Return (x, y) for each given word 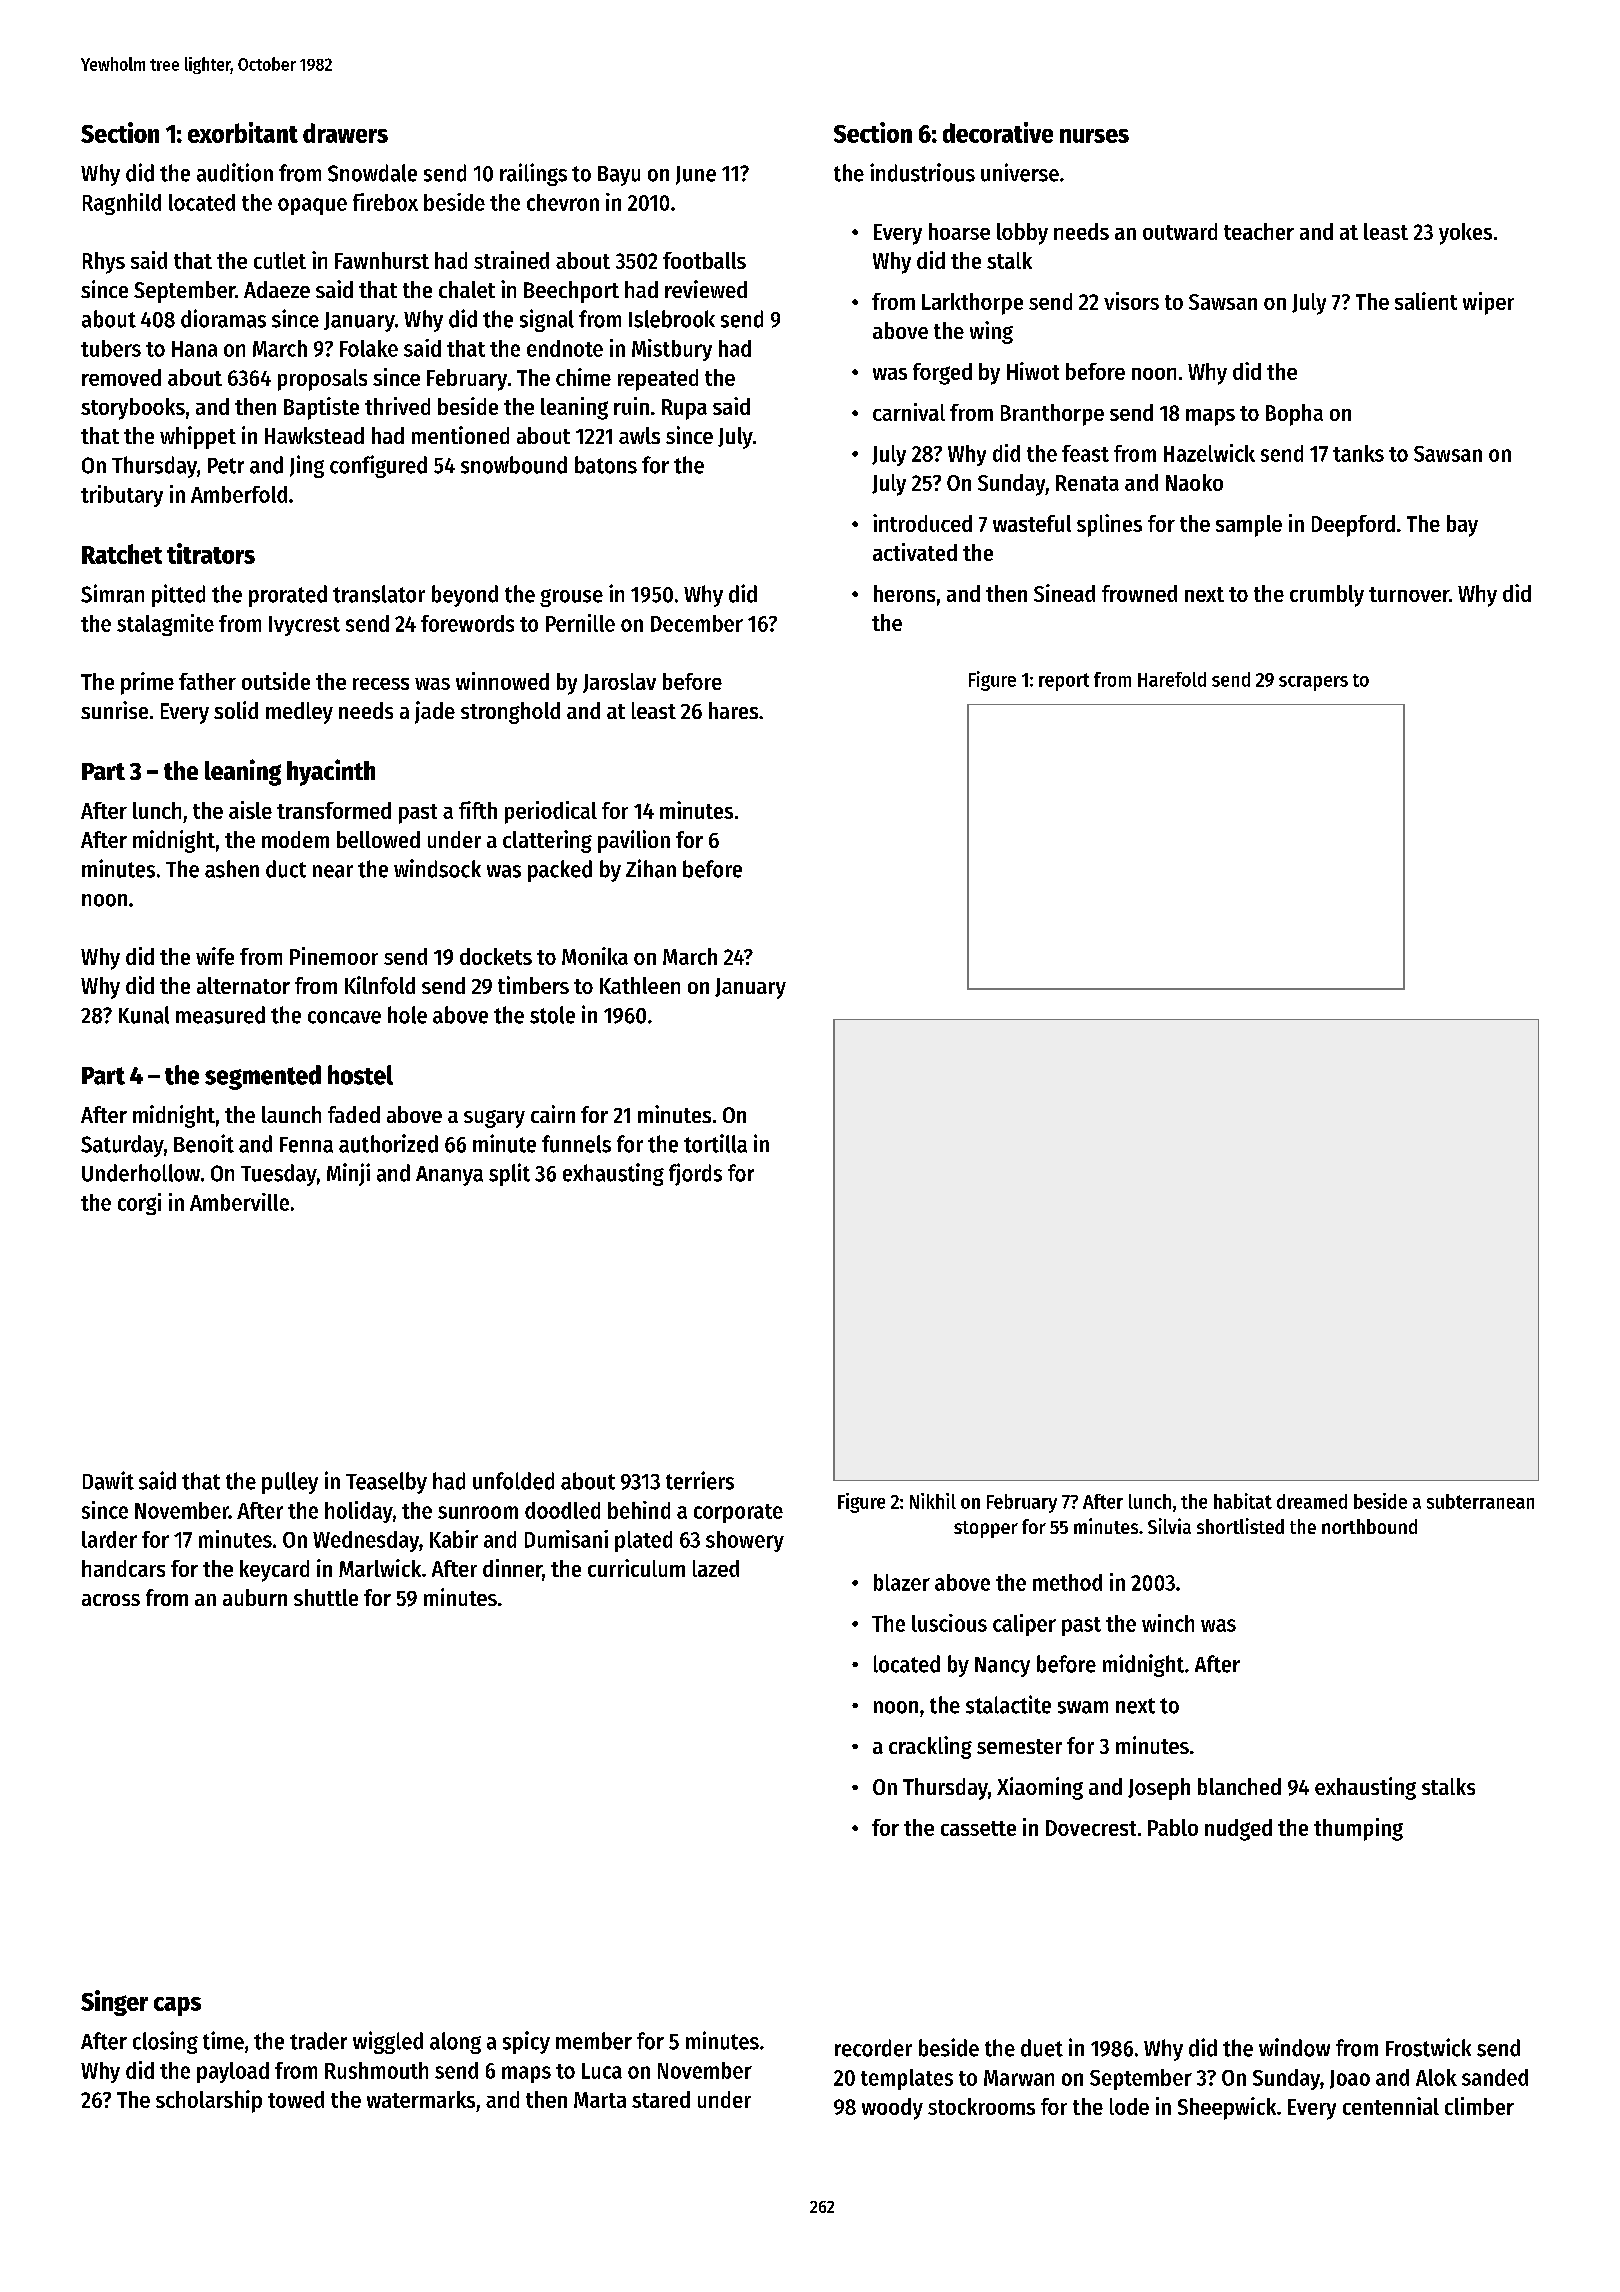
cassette (978, 1828)
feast (1085, 453)
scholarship (209, 2101)
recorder (873, 2048)
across (111, 1600)
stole (552, 1015)
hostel (360, 1075)
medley (299, 713)
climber (1479, 2106)
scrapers (1313, 683)
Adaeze (277, 289)
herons (904, 593)
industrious (922, 172)
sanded (1495, 2077)
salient (1426, 301)
